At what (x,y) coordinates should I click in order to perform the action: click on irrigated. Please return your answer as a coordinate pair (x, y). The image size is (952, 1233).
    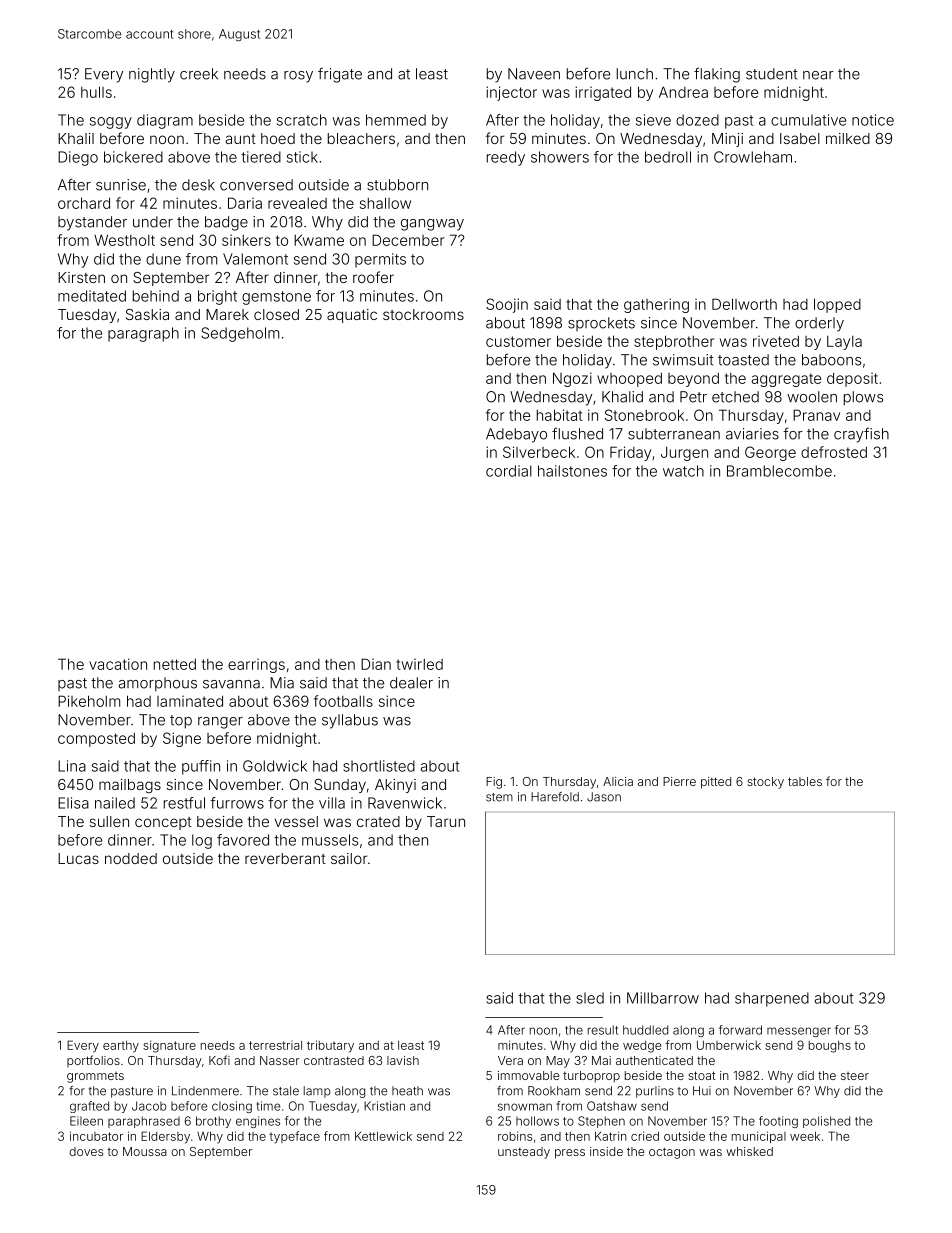
    Looking at the image, I should click on (603, 93).
